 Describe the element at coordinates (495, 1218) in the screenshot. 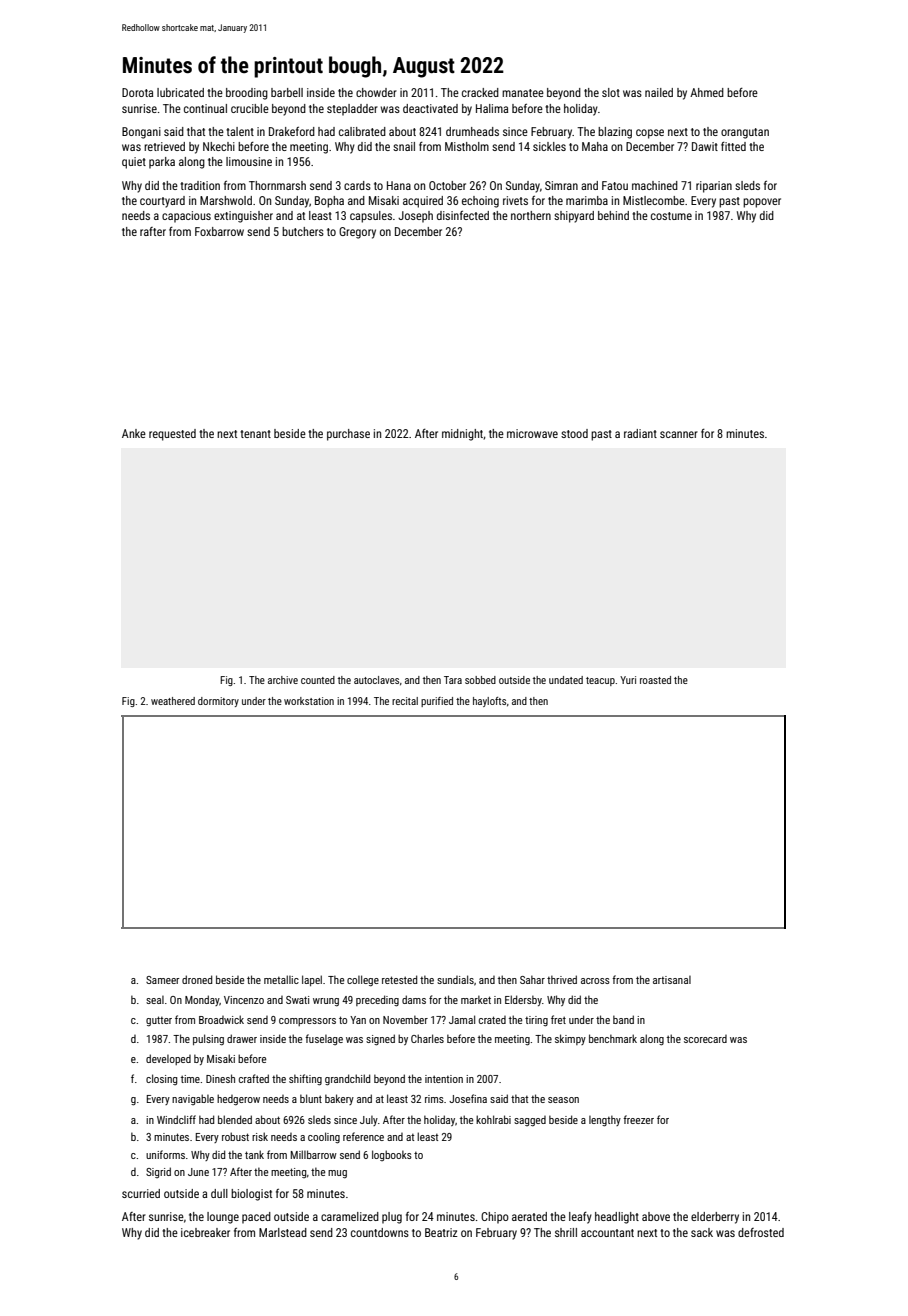

I see `Chipo` at that location.
